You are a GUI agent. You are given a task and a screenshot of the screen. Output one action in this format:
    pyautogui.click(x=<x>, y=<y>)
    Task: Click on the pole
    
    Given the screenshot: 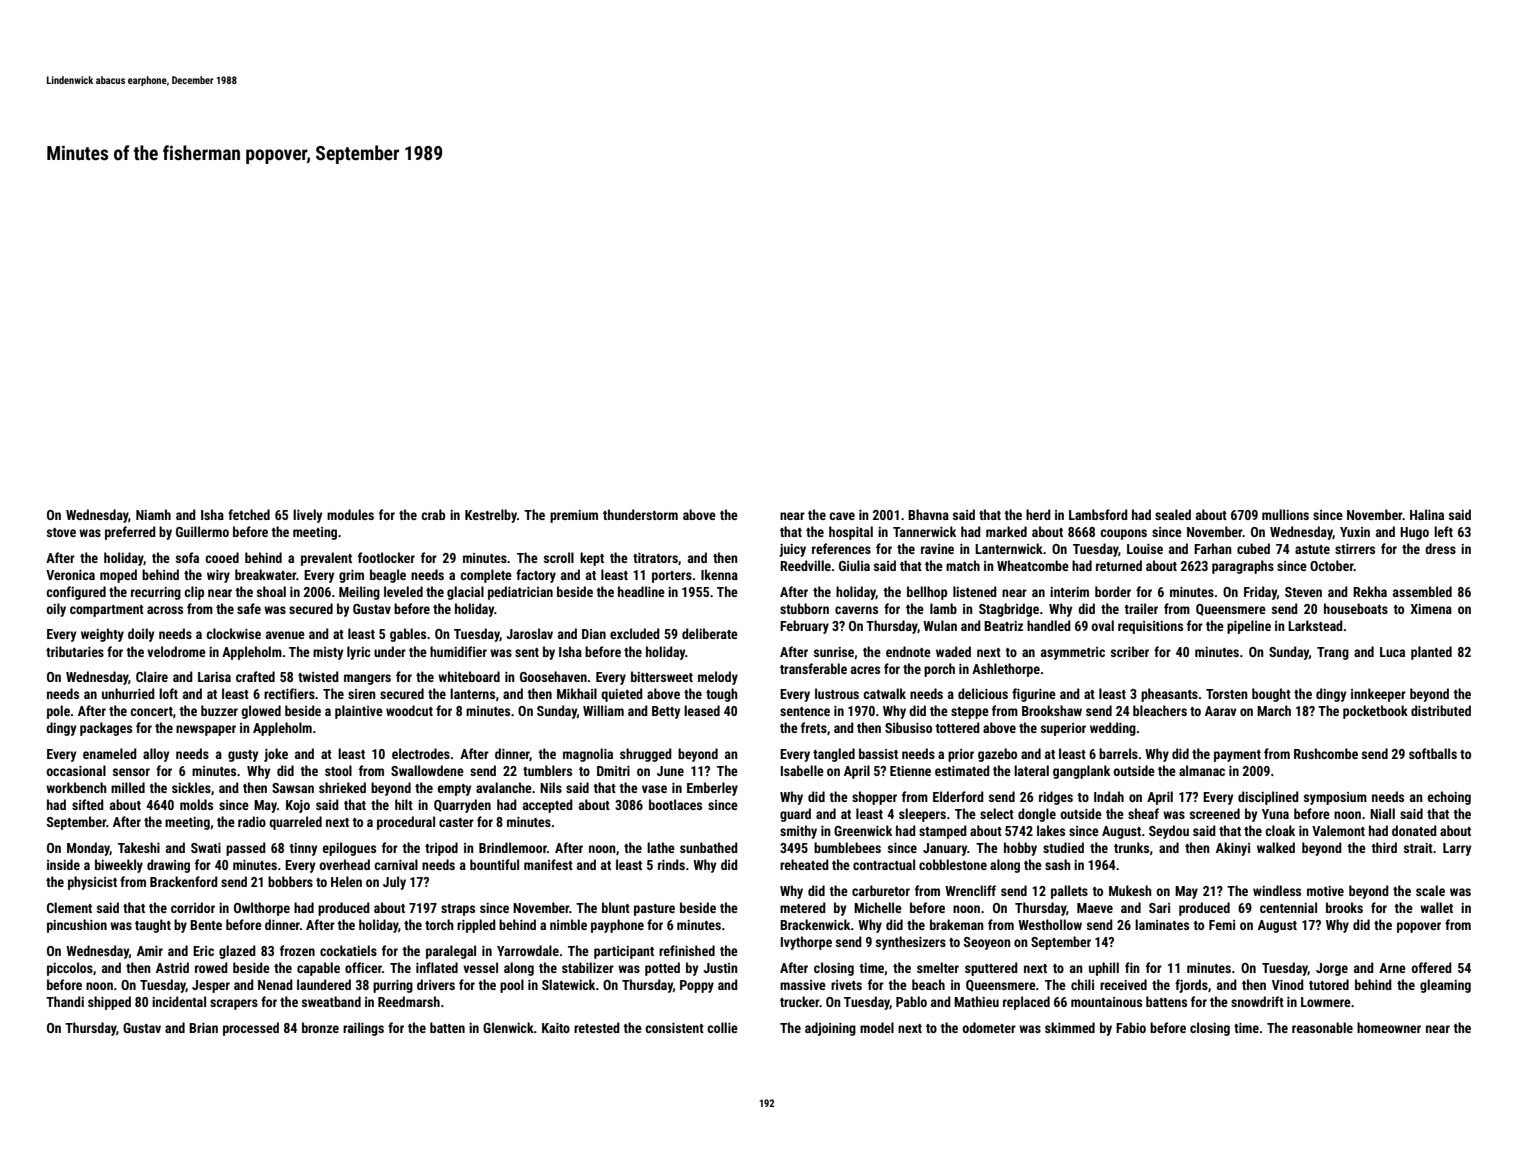 What is the action you would take?
    pyautogui.click(x=58, y=712)
